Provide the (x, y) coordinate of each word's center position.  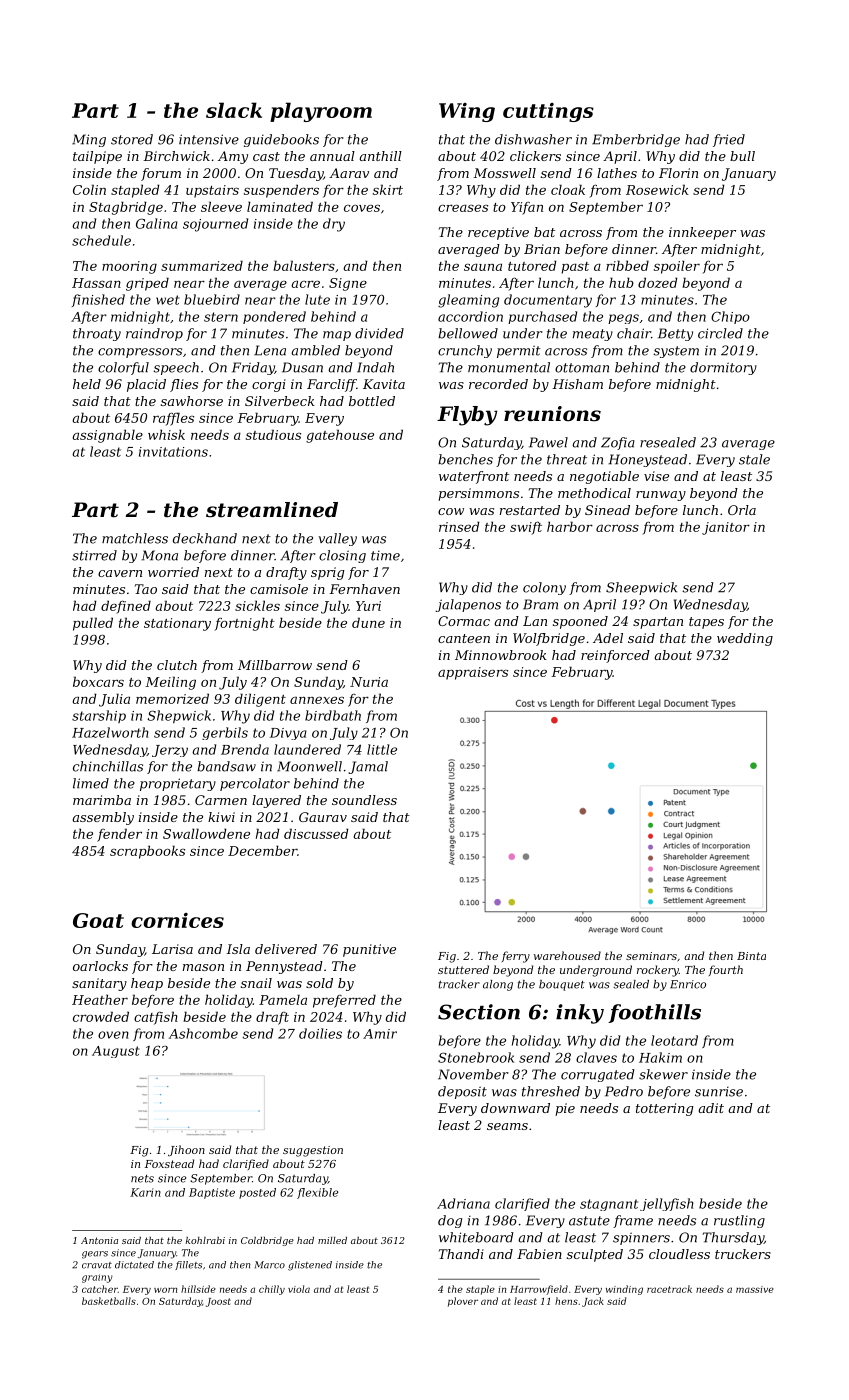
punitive (369, 950)
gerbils (225, 733)
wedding (745, 639)
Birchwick (176, 156)
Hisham (577, 384)
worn (165, 1290)
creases (463, 208)
